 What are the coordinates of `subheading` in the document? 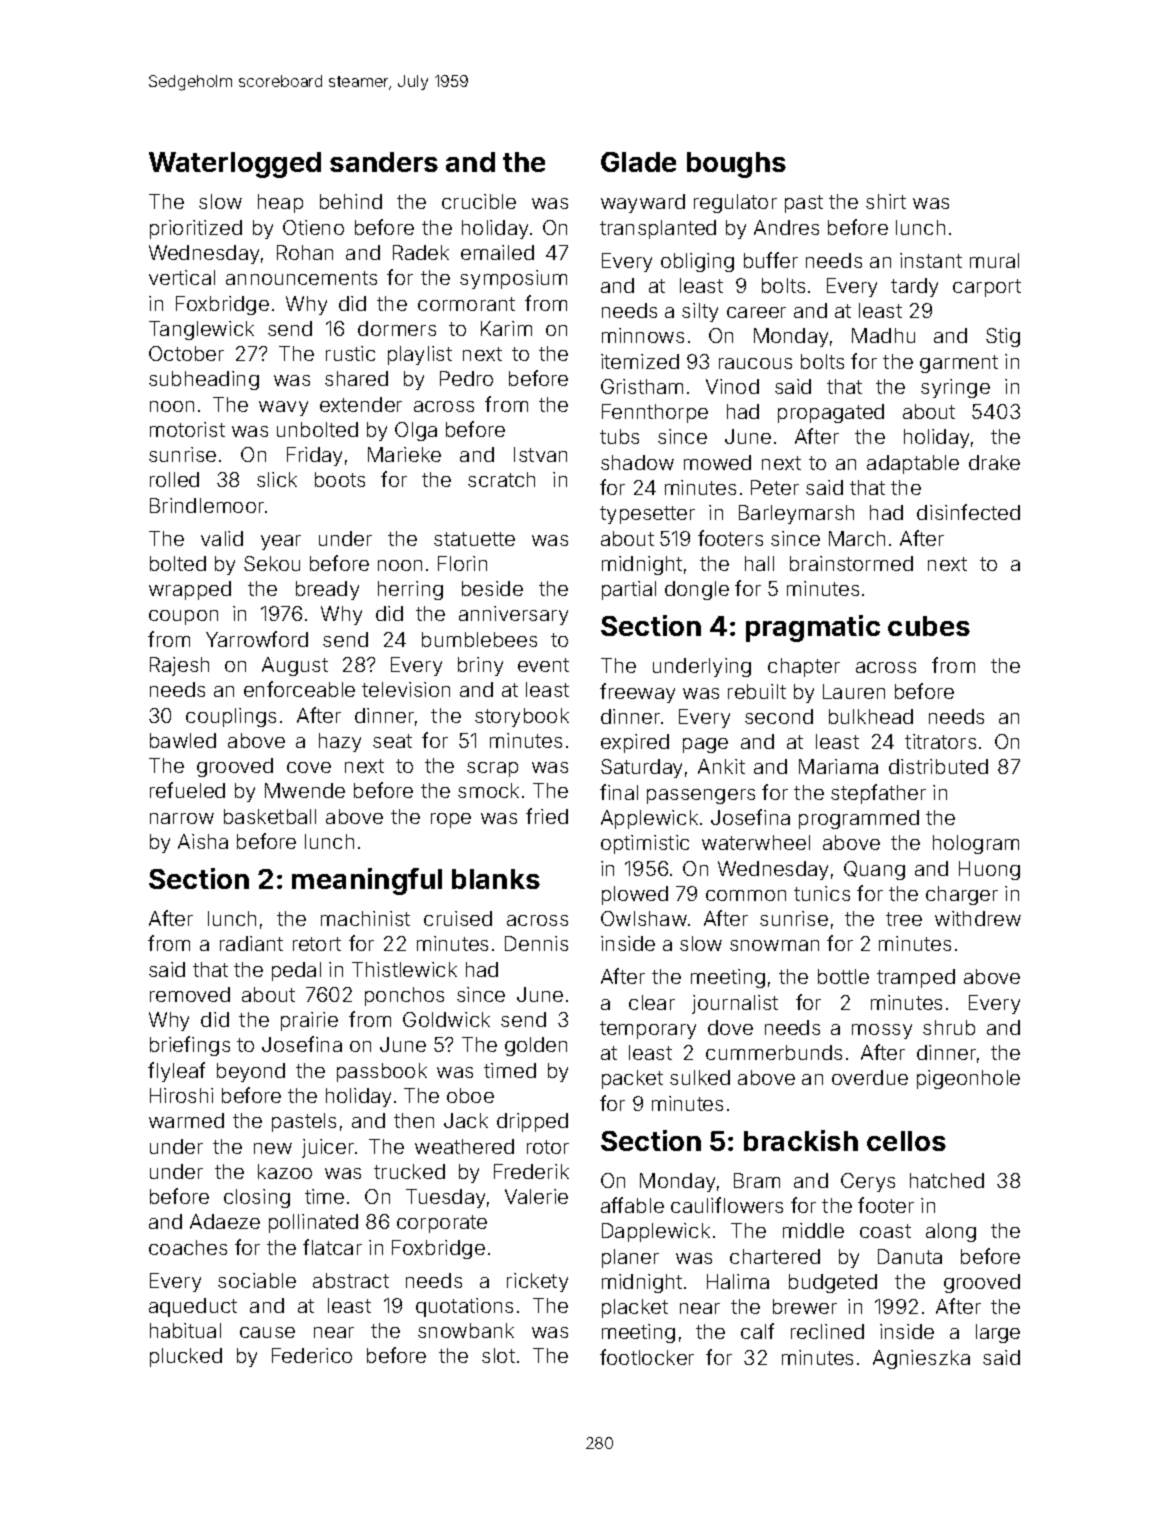 It's located at (204, 380).
